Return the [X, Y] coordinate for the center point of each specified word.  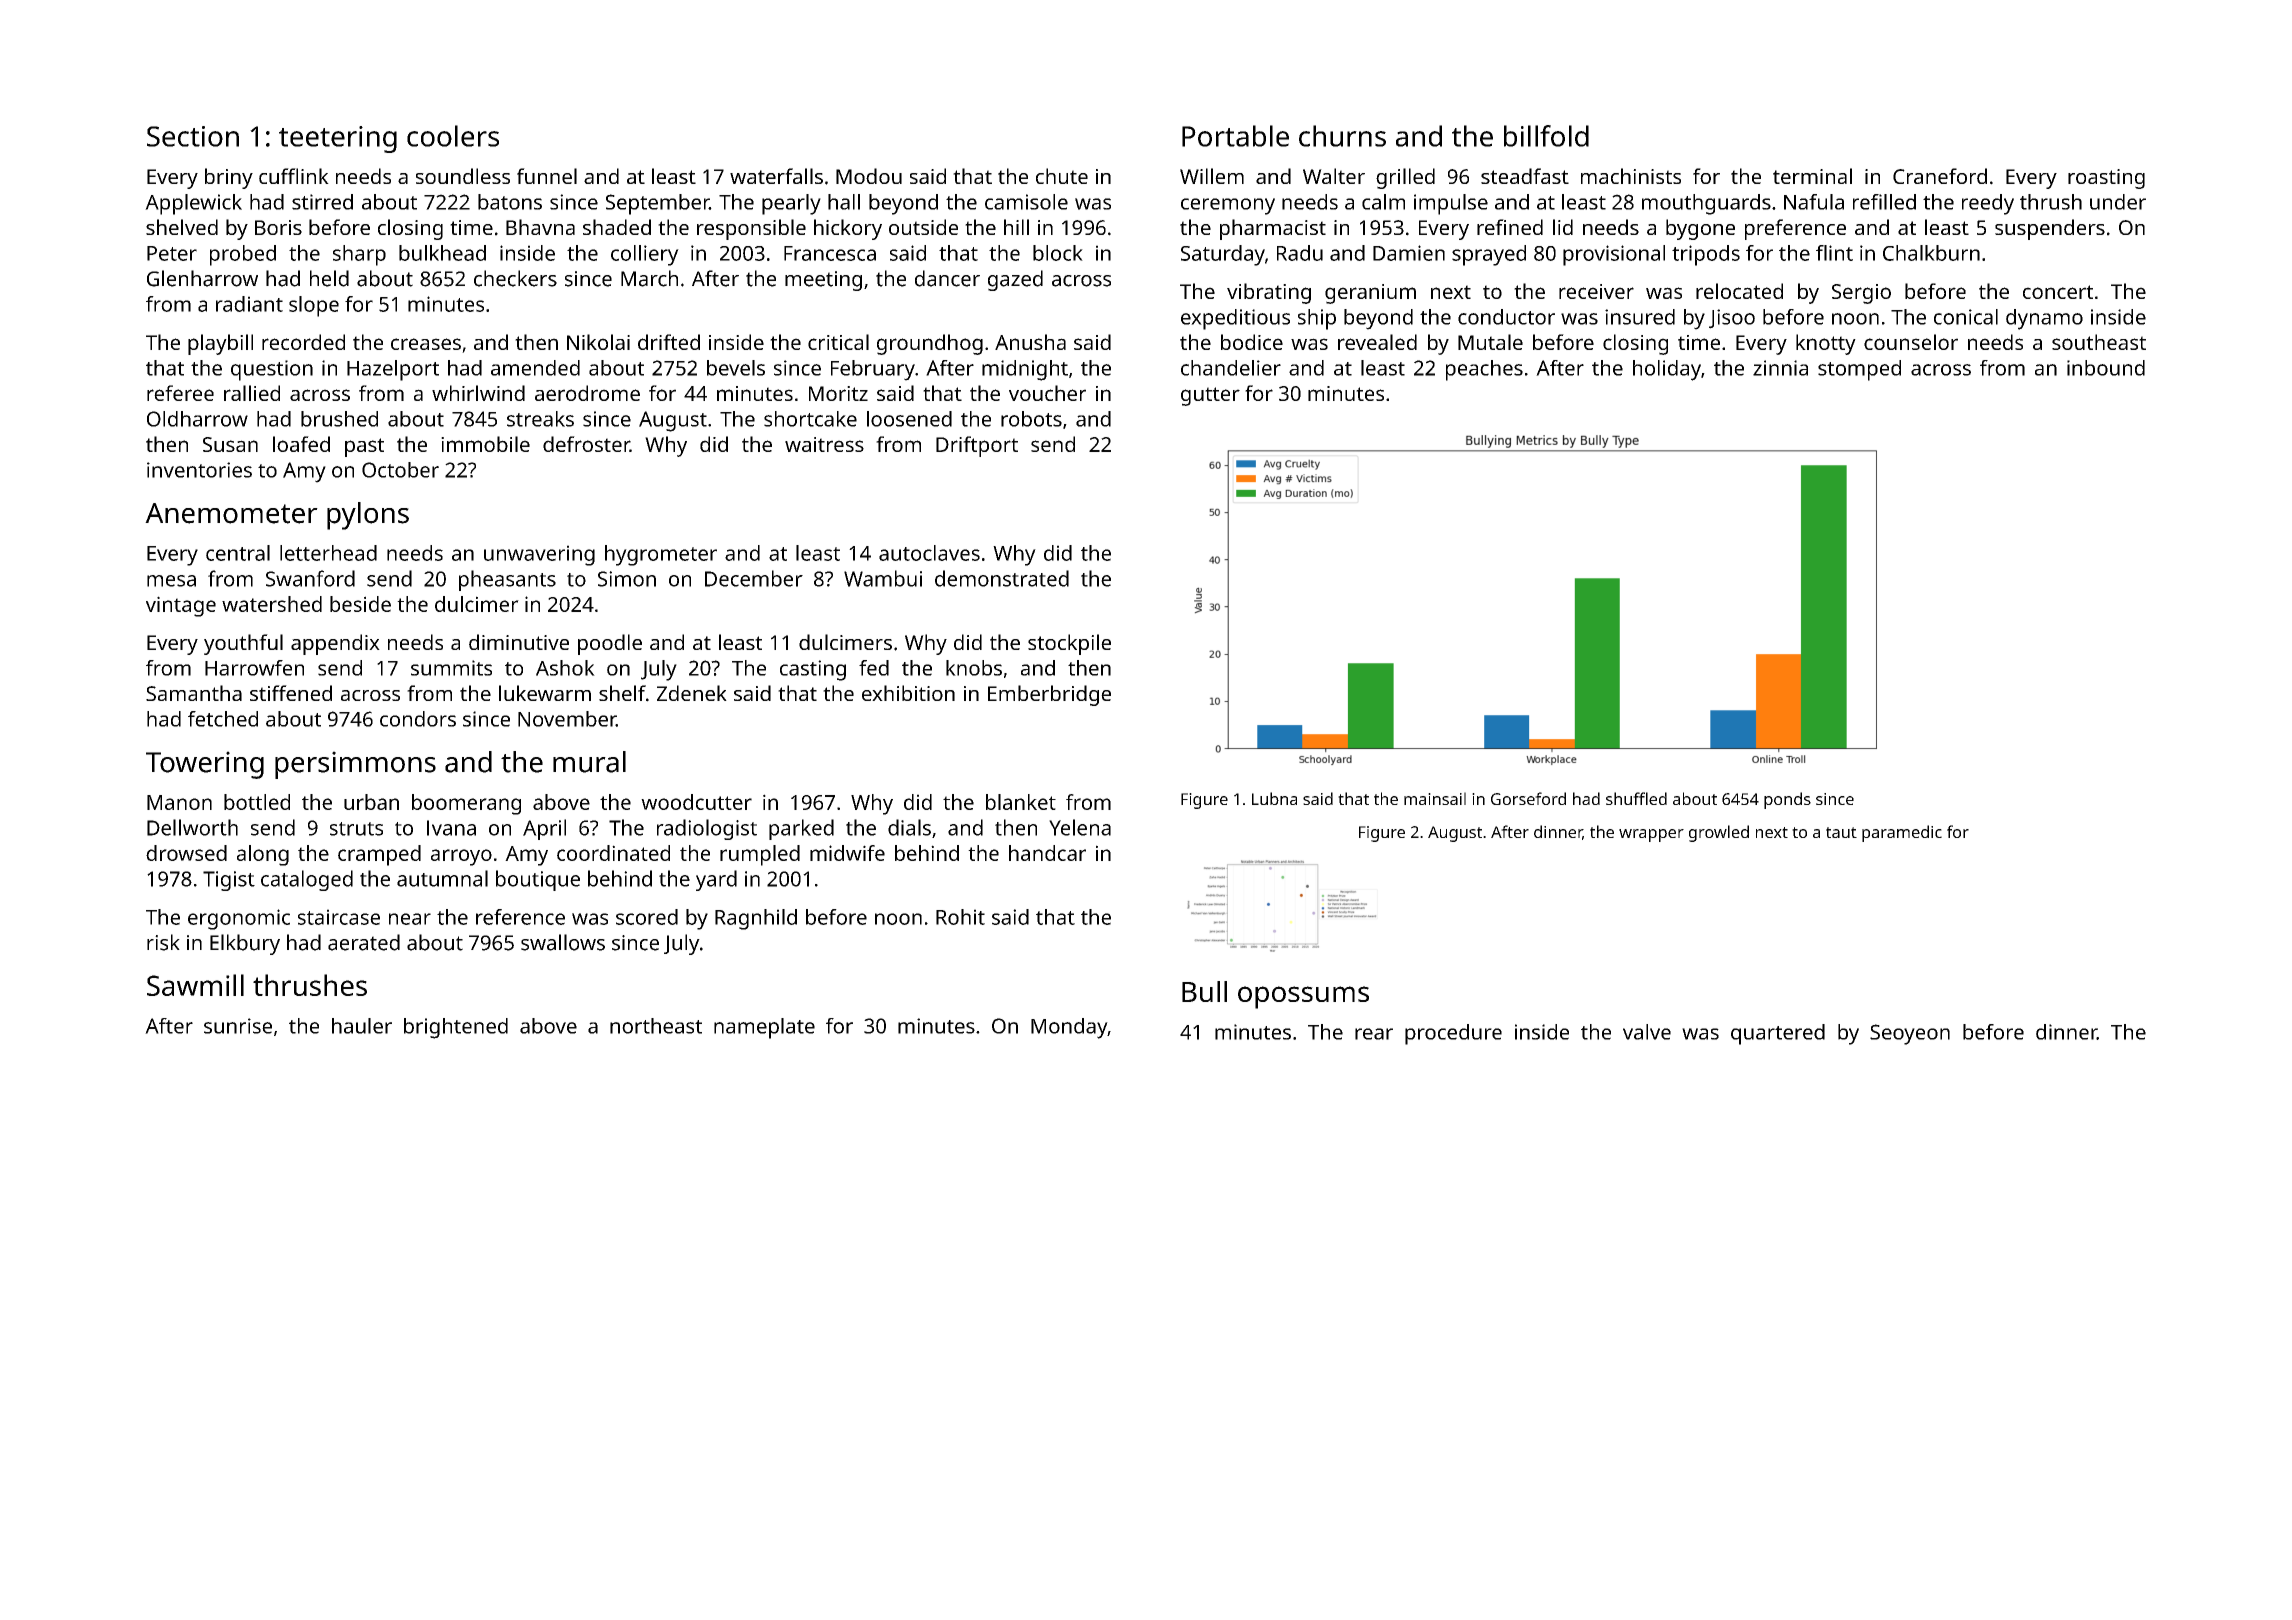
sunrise [238, 1026]
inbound [2106, 368]
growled [1719, 833]
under [2118, 202]
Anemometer [231, 513]
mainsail [1435, 798]
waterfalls [776, 176]
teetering [338, 139]
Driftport [977, 446]
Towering [205, 765]
